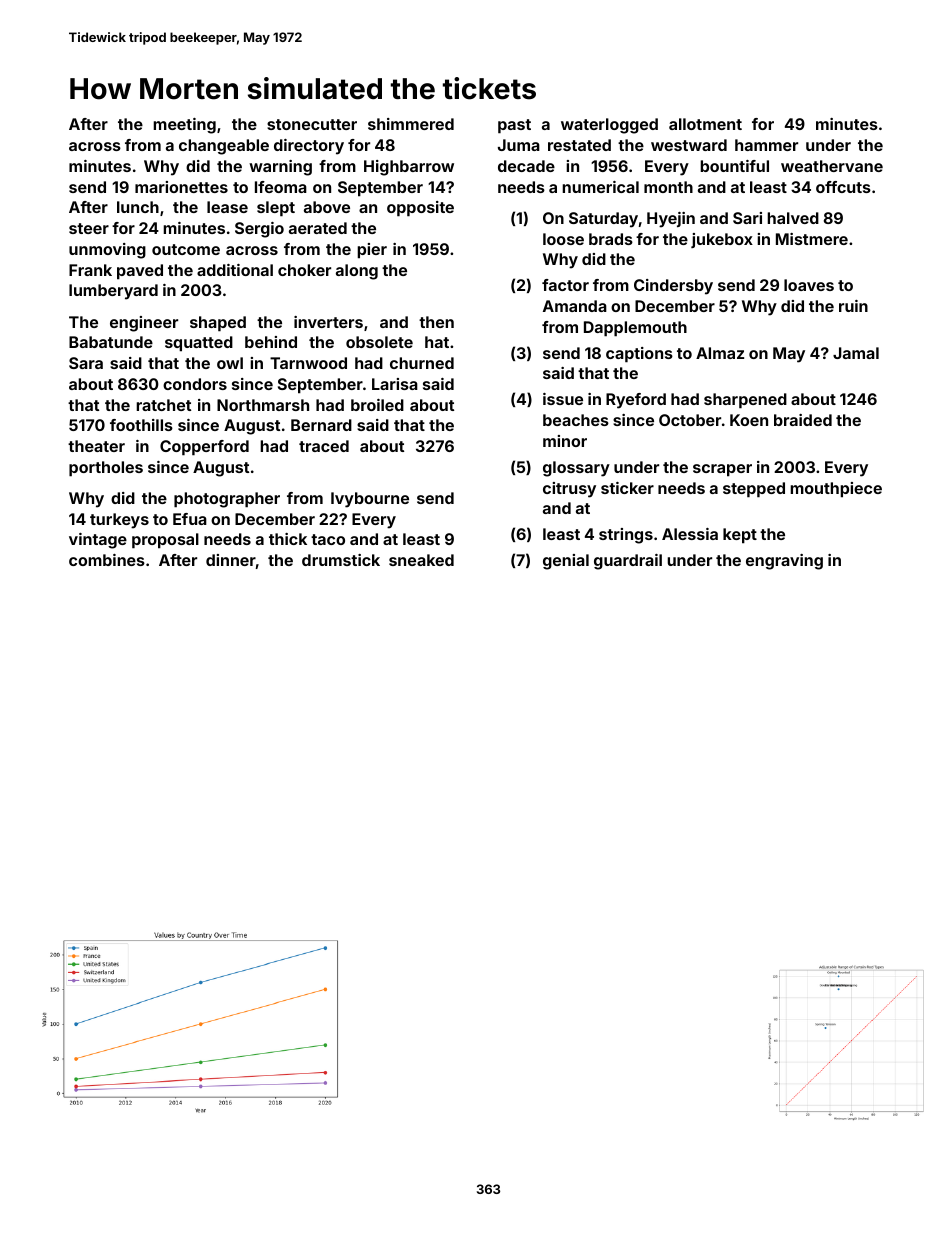 The width and height of the screenshot is (952, 1233). Describe the element at coordinates (856, 353) in the screenshot. I see `Jamal` at that location.
